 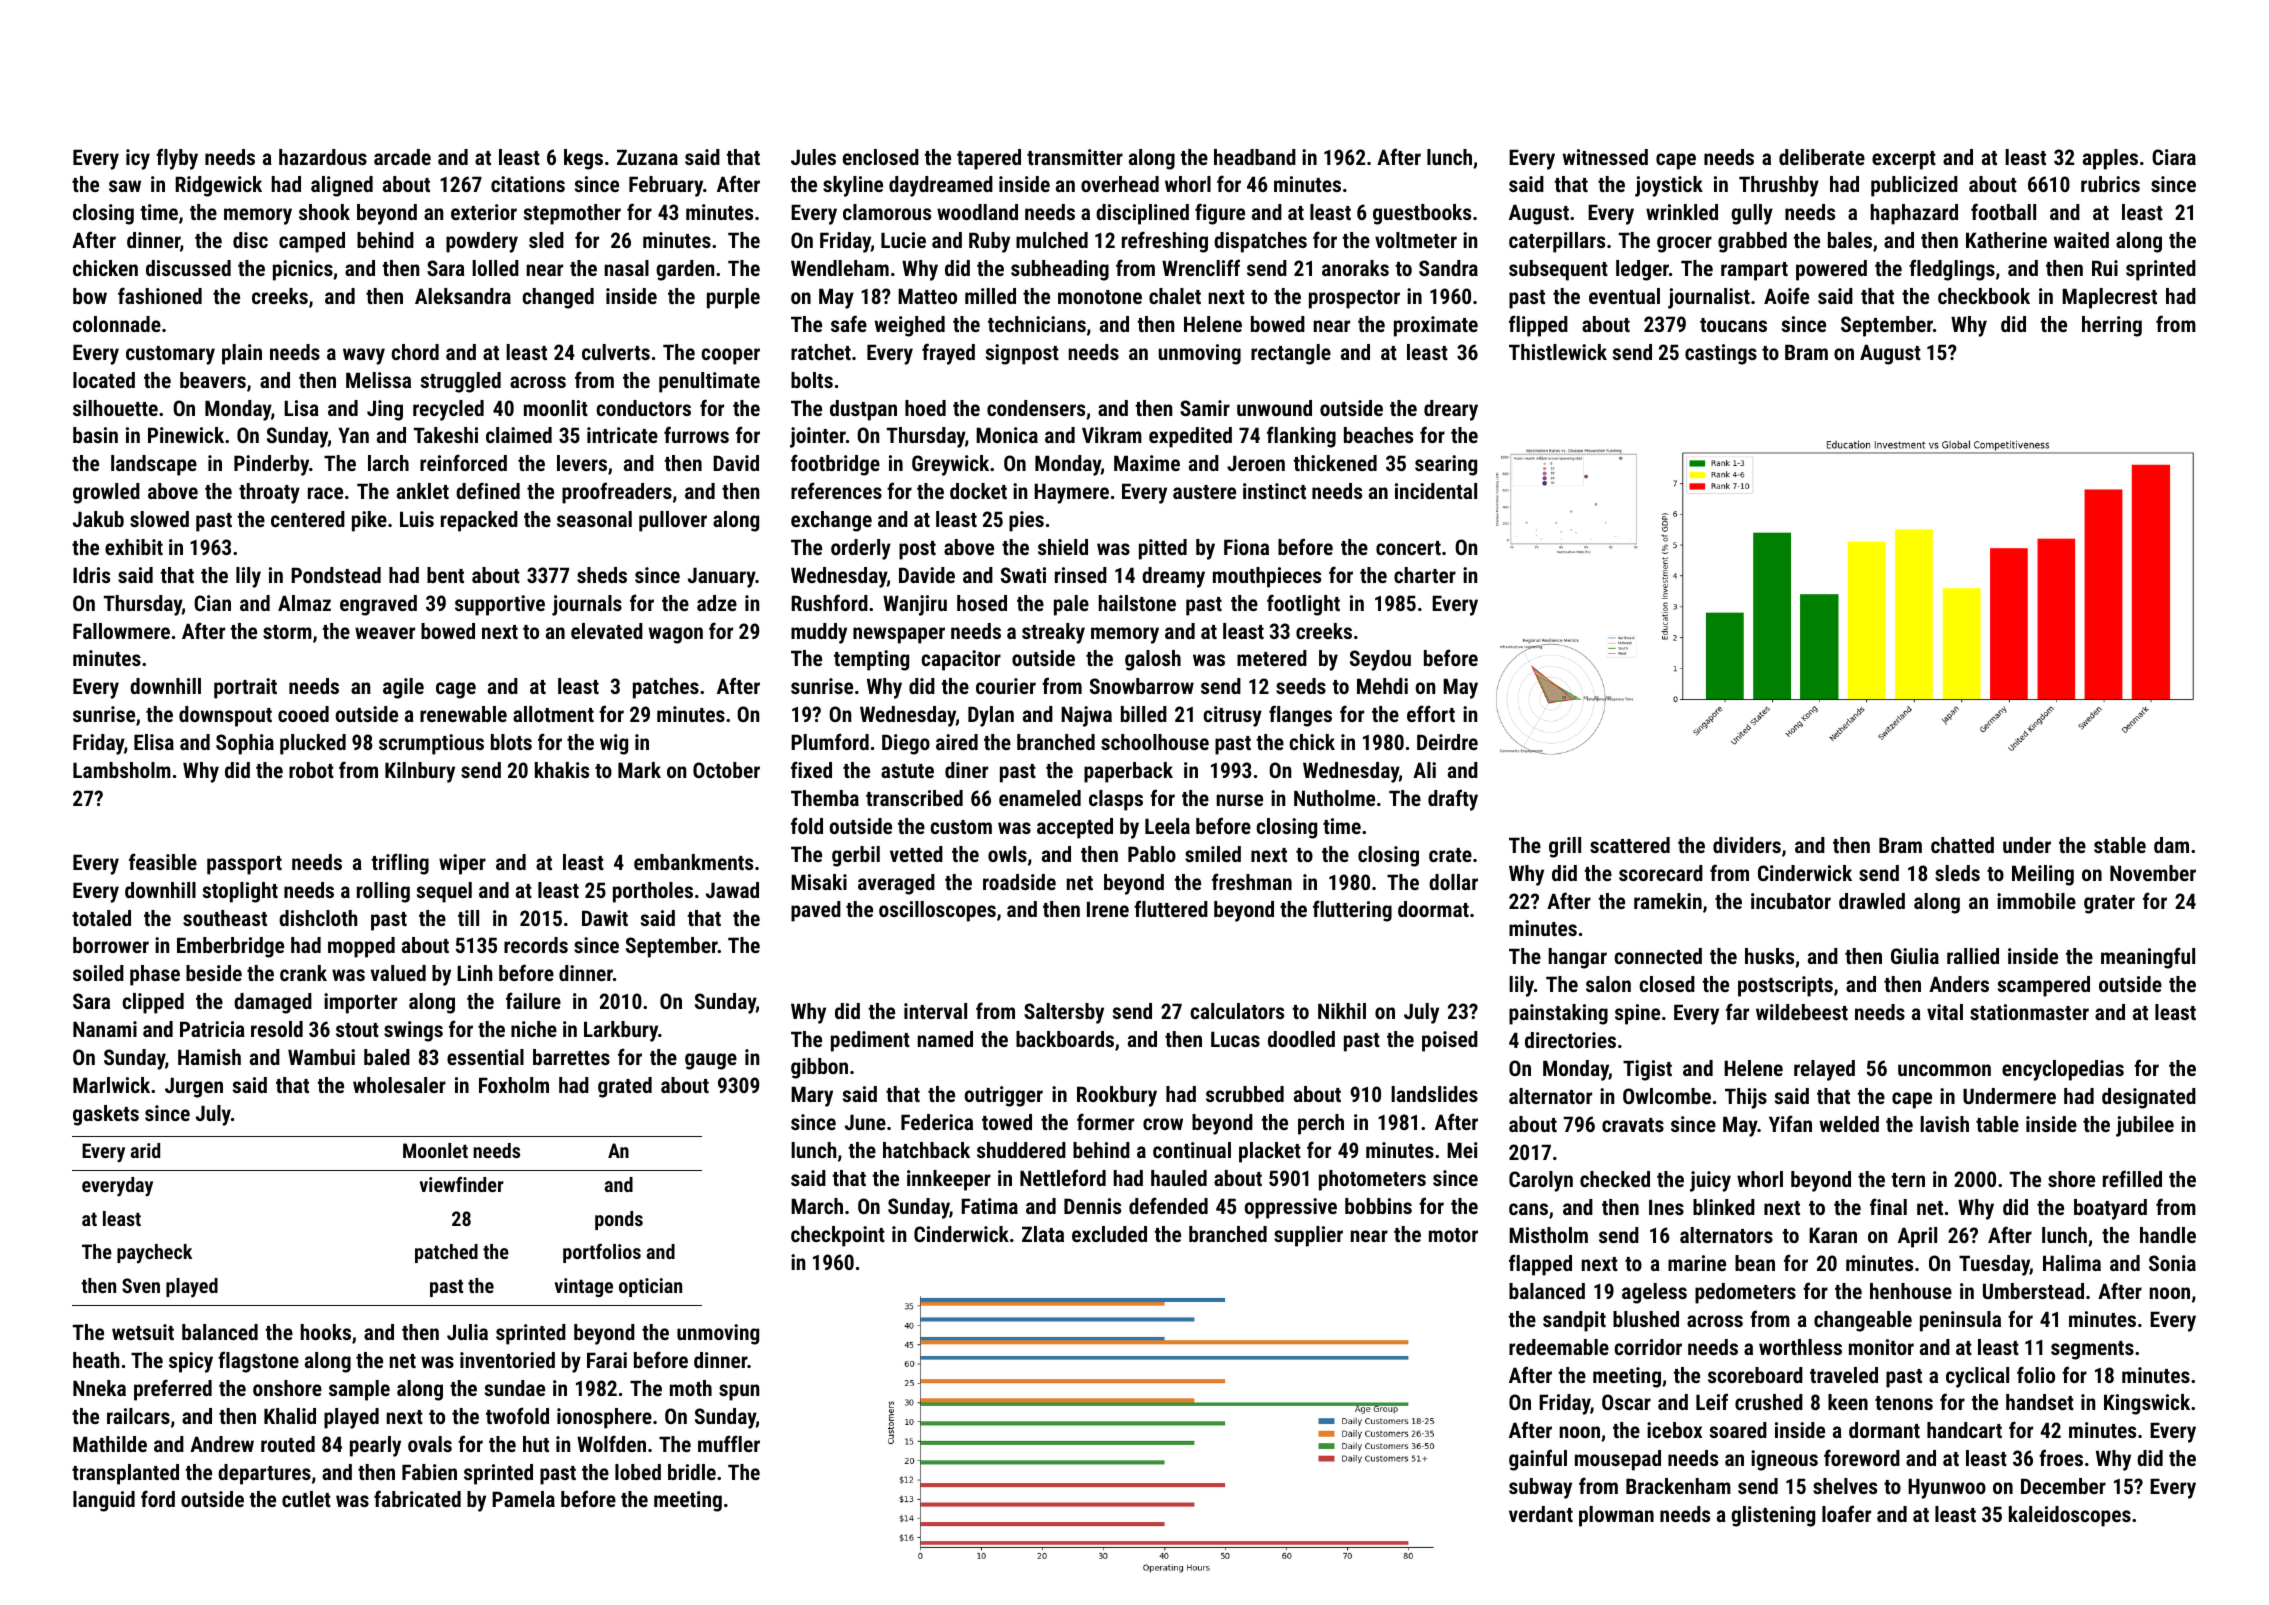 I want to click on excerpt, so click(x=1904, y=160).
